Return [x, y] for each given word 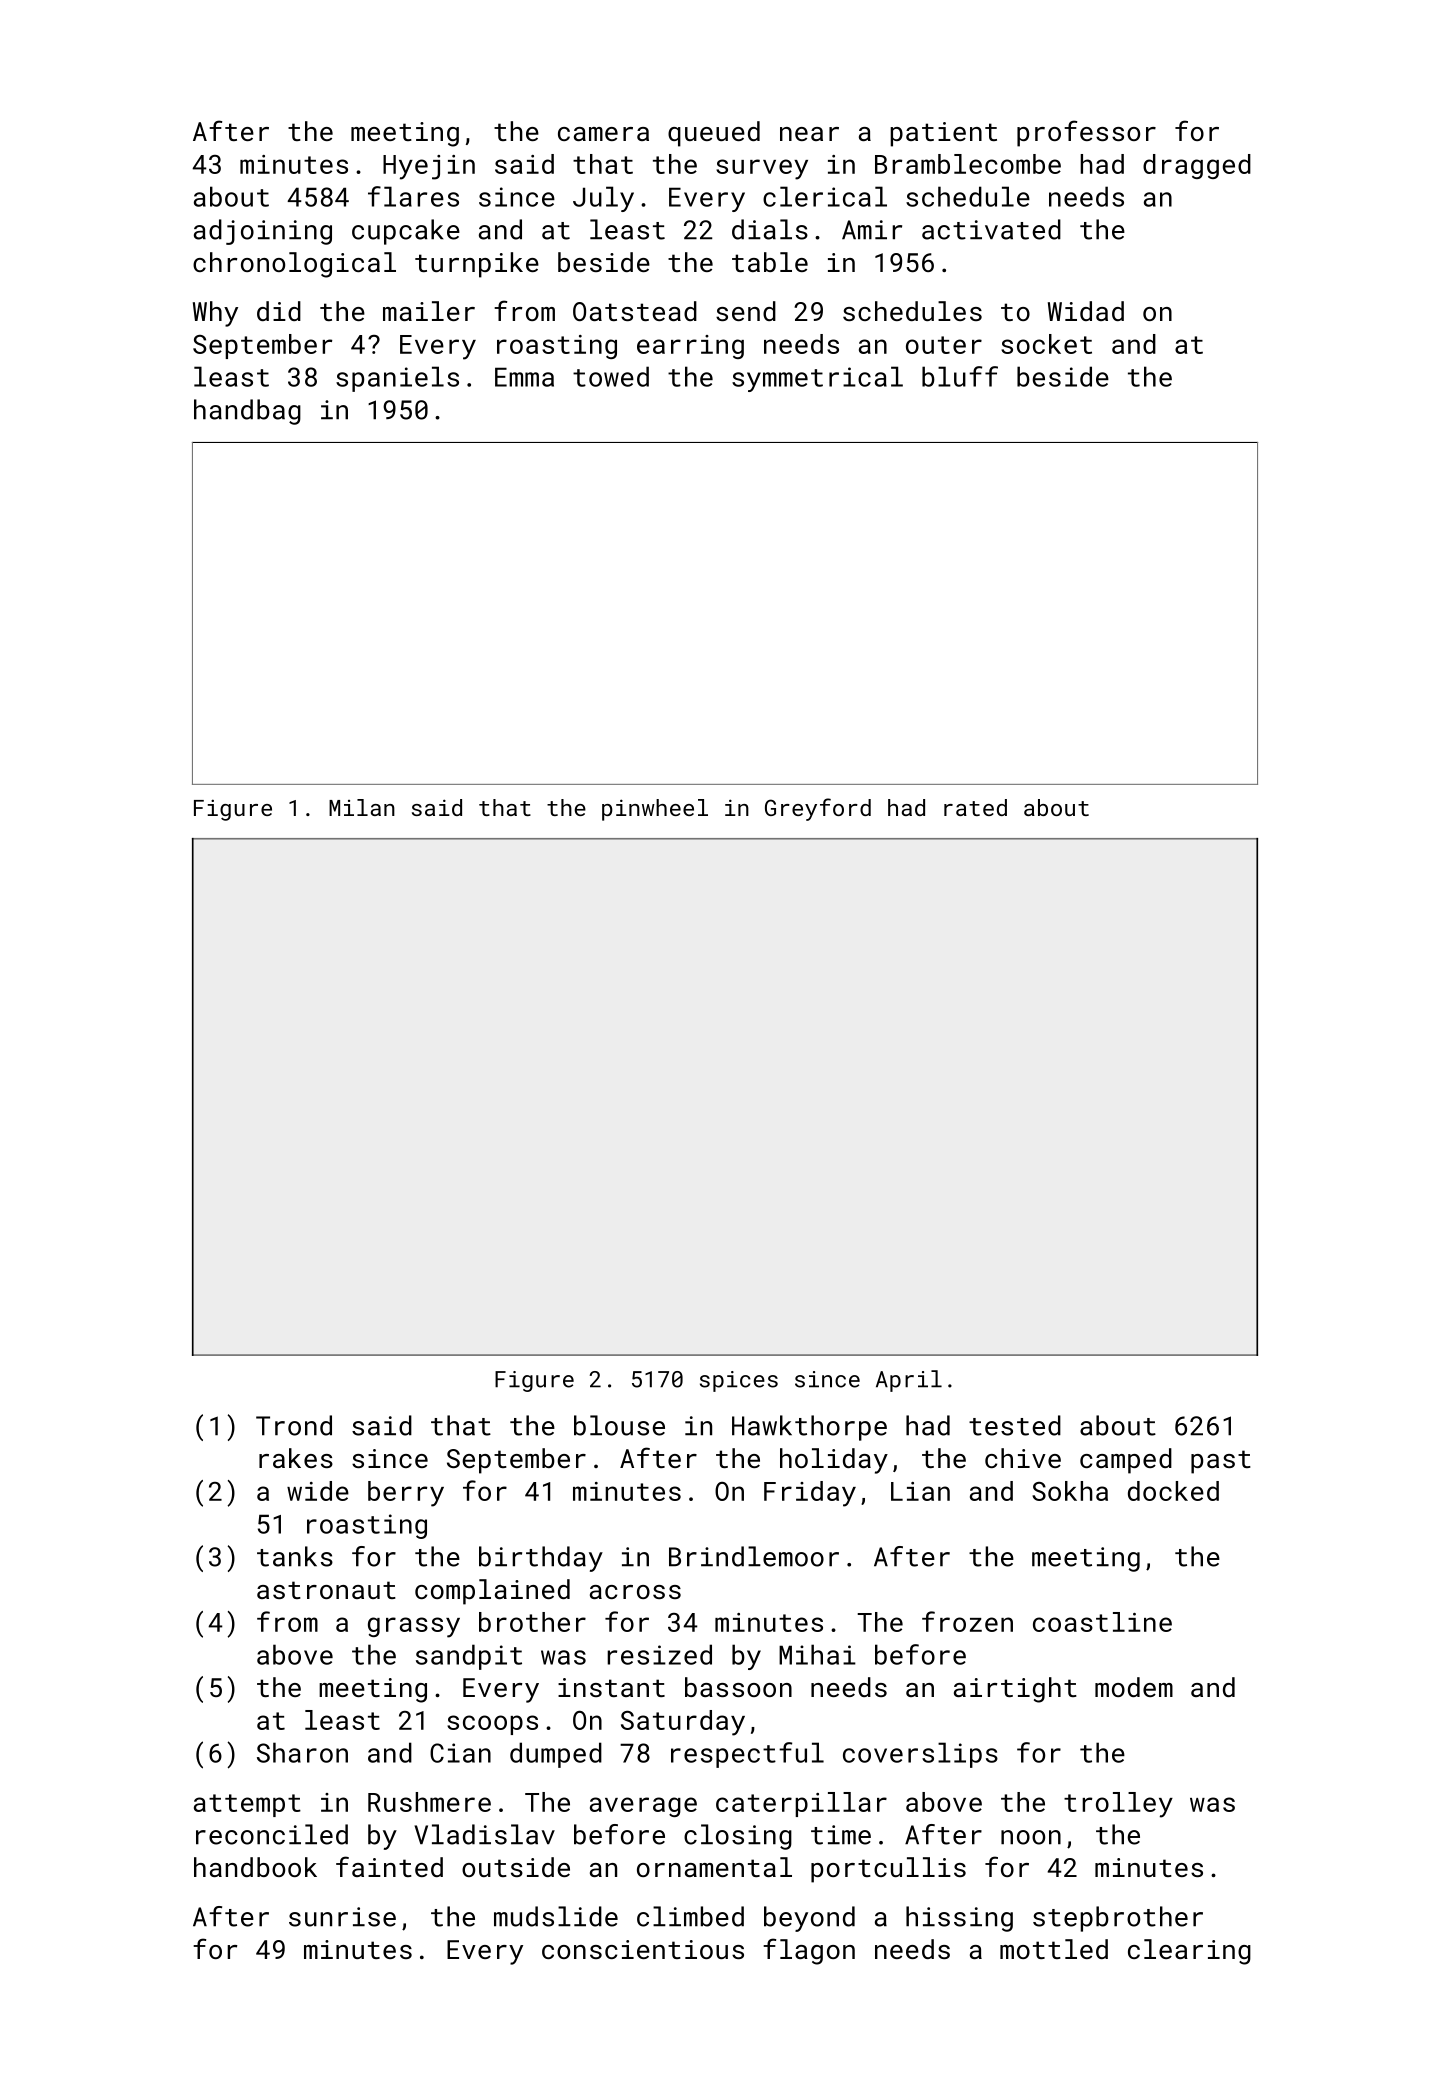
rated [975, 807]
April [909, 1381]
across [635, 1592]
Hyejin [429, 167]
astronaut [326, 1590]
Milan [362, 807]
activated [991, 229]
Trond [294, 1425]
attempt [247, 1805]
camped [1126, 1461]
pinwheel [655, 810]
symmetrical [817, 379]
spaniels [397, 379]
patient [943, 134]
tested [1015, 1425]
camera [603, 134]
